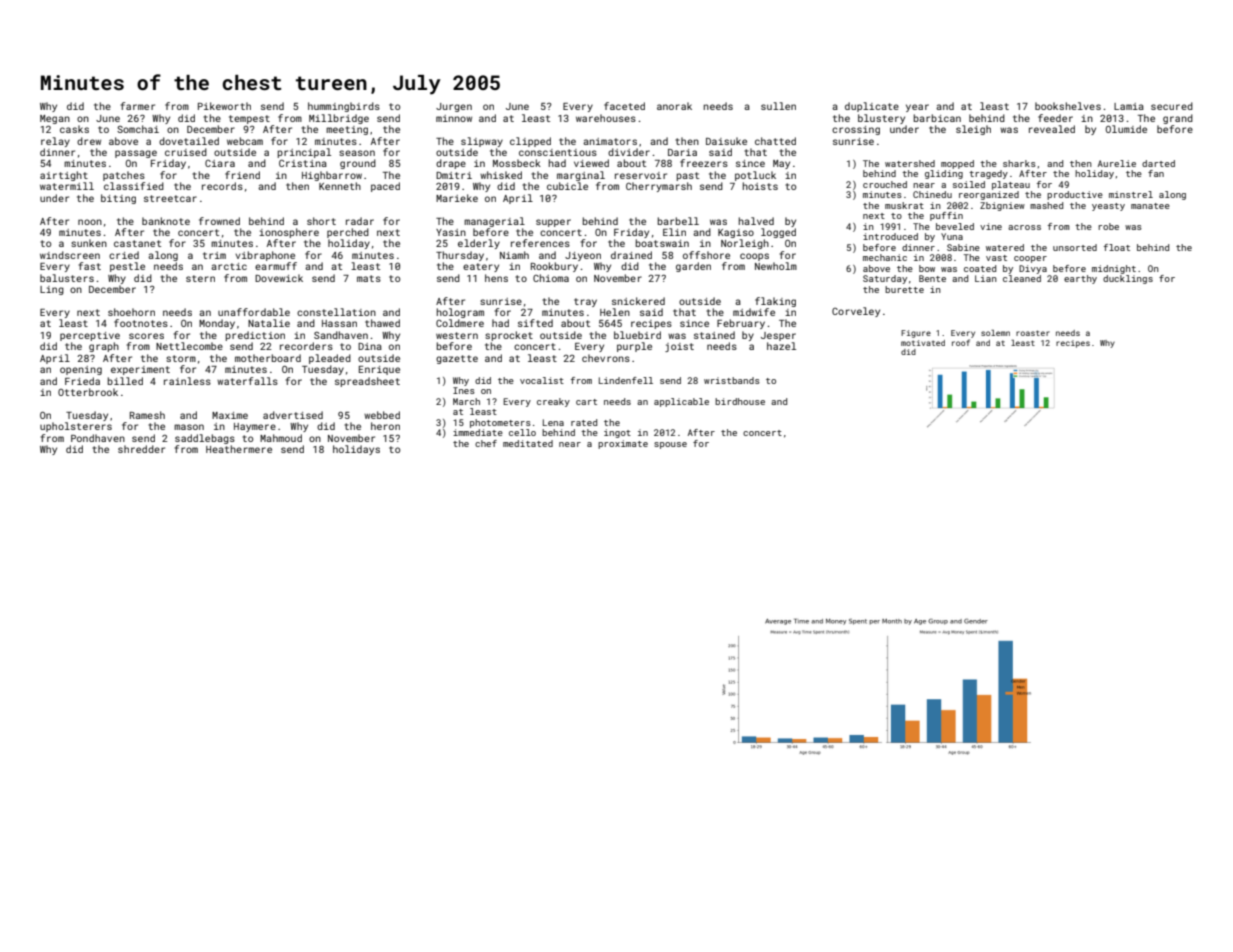 This screenshot has height=952, width=1233. What do you see at coordinates (249, 119) in the screenshot?
I see `tempest` at bounding box center [249, 119].
